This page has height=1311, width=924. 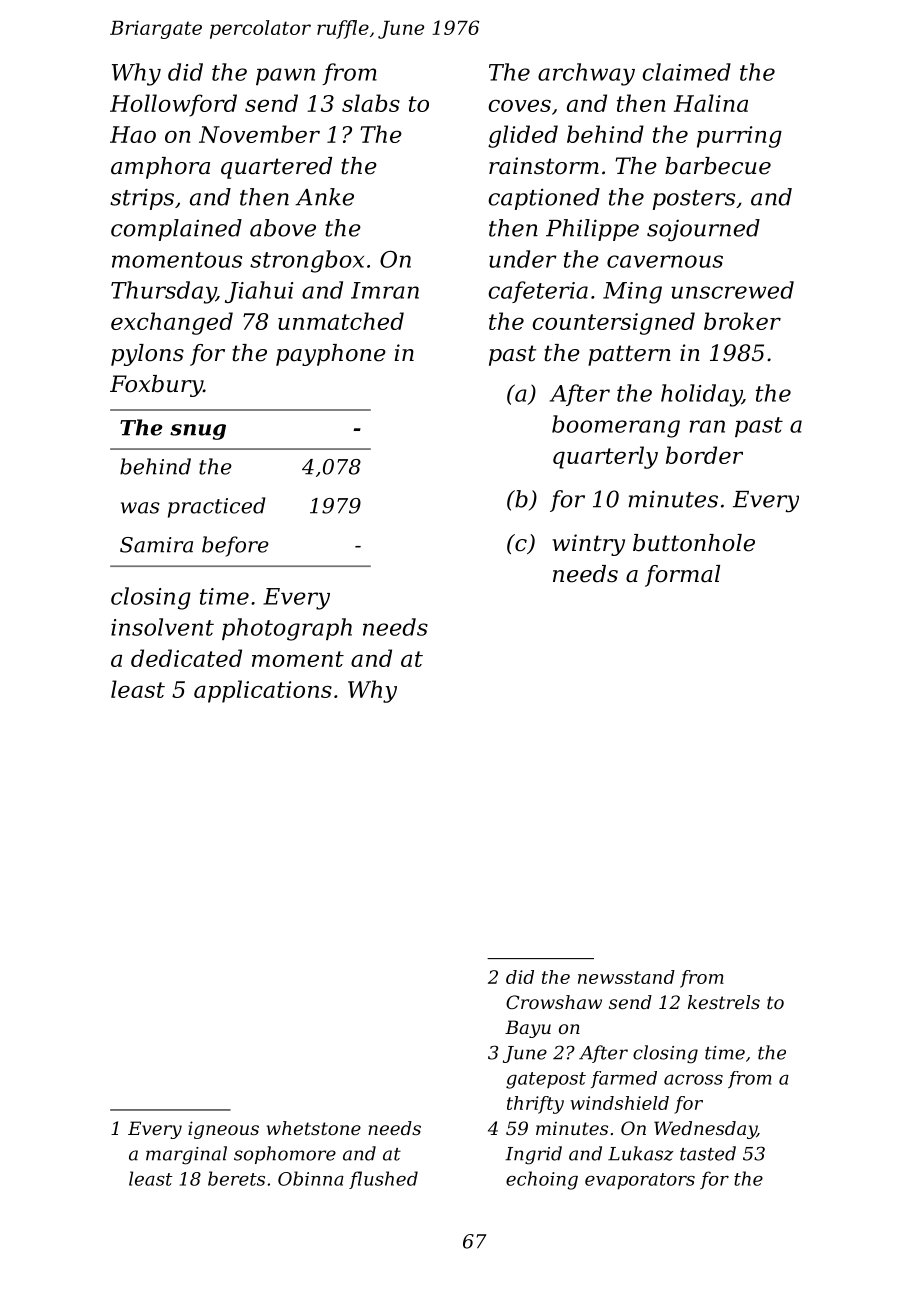 What do you see at coordinates (704, 455) in the page?
I see `border` at bounding box center [704, 455].
